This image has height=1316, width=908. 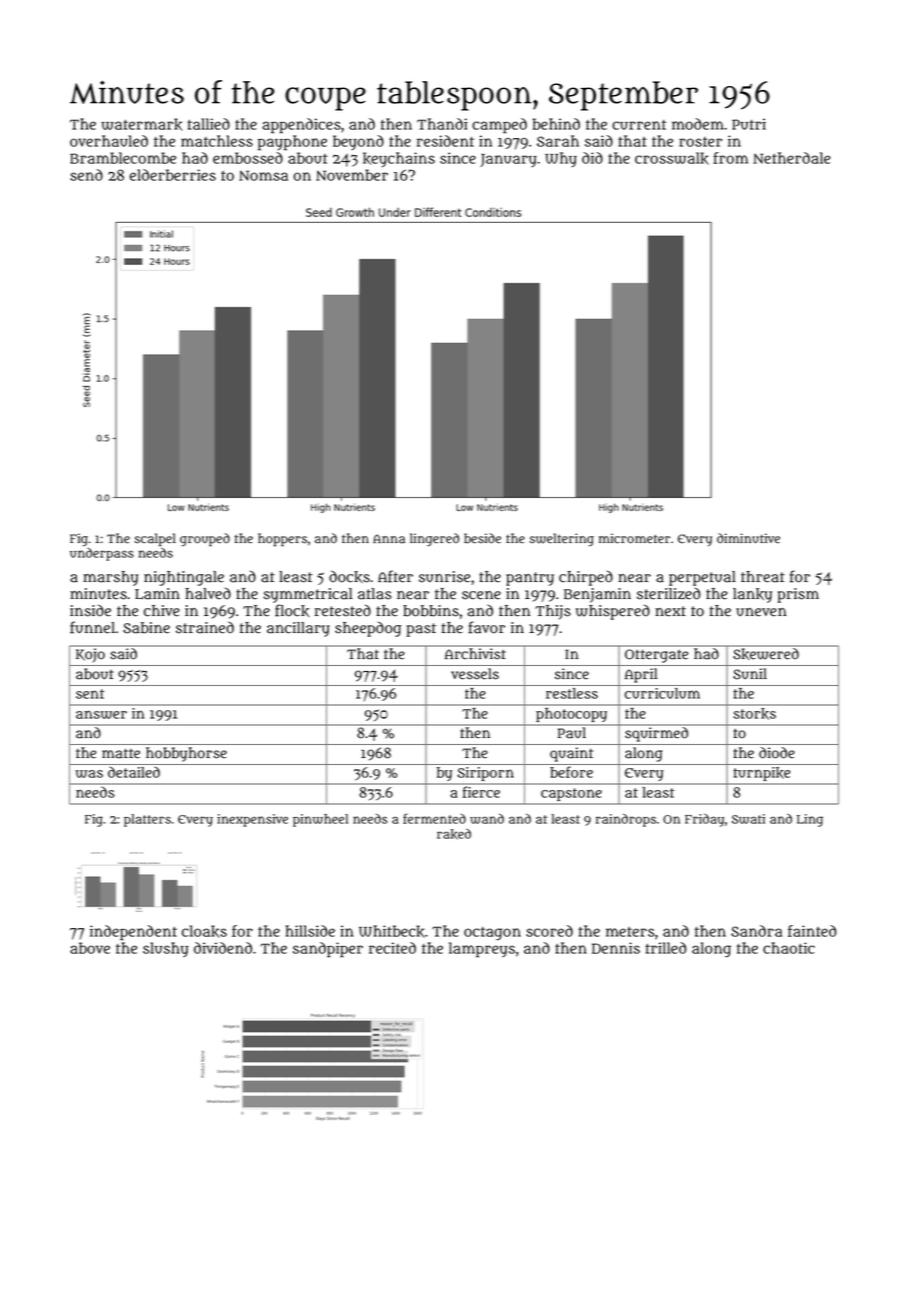 What do you see at coordinates (434, 818) in the image?
I see `fermented` at bounding box center [434, 818].
